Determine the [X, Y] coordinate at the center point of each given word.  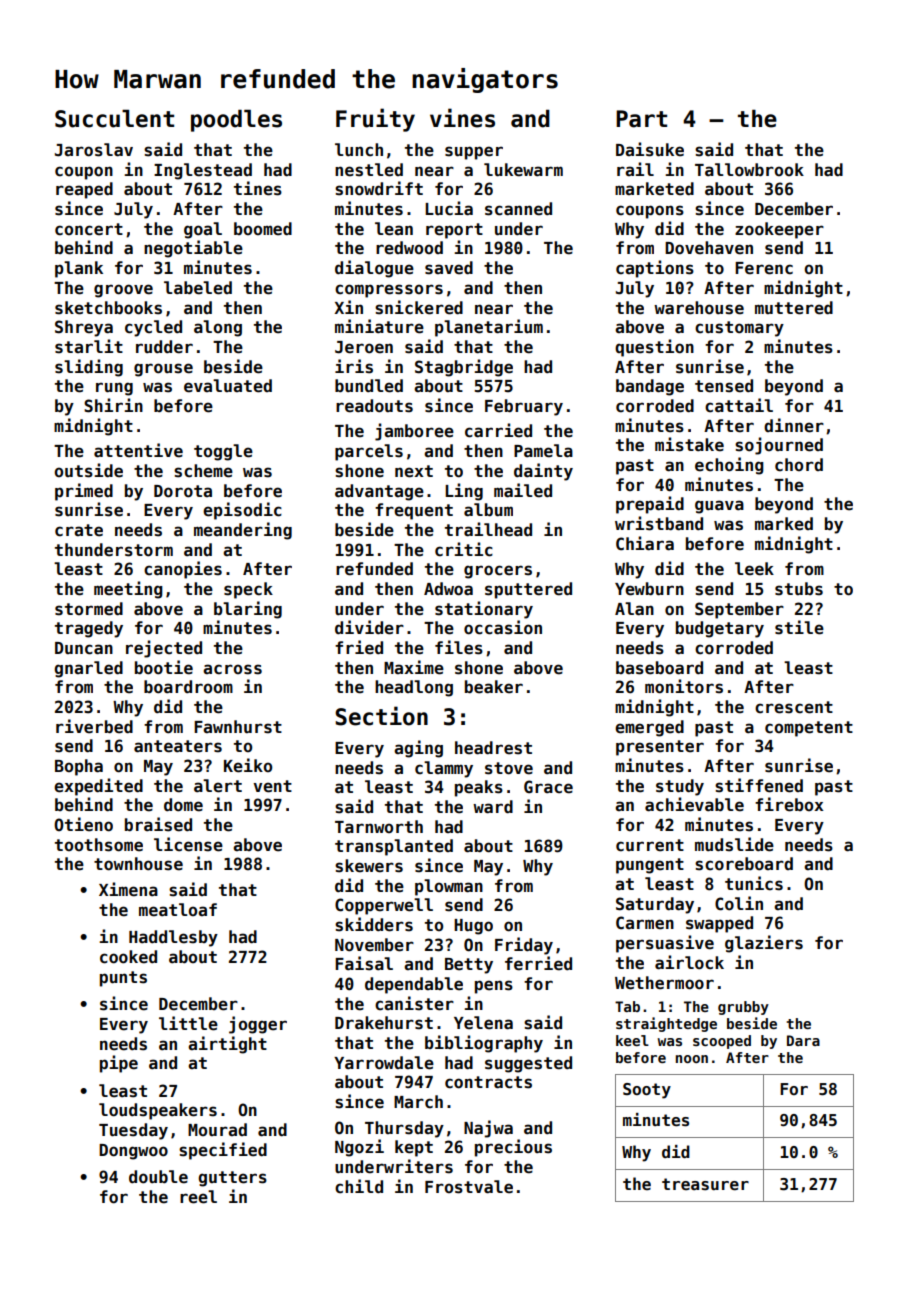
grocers [498, 572]
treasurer [705, 1184]
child [359, 1186]
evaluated [228, 386]
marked [784, 524]
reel [198, 1197]
